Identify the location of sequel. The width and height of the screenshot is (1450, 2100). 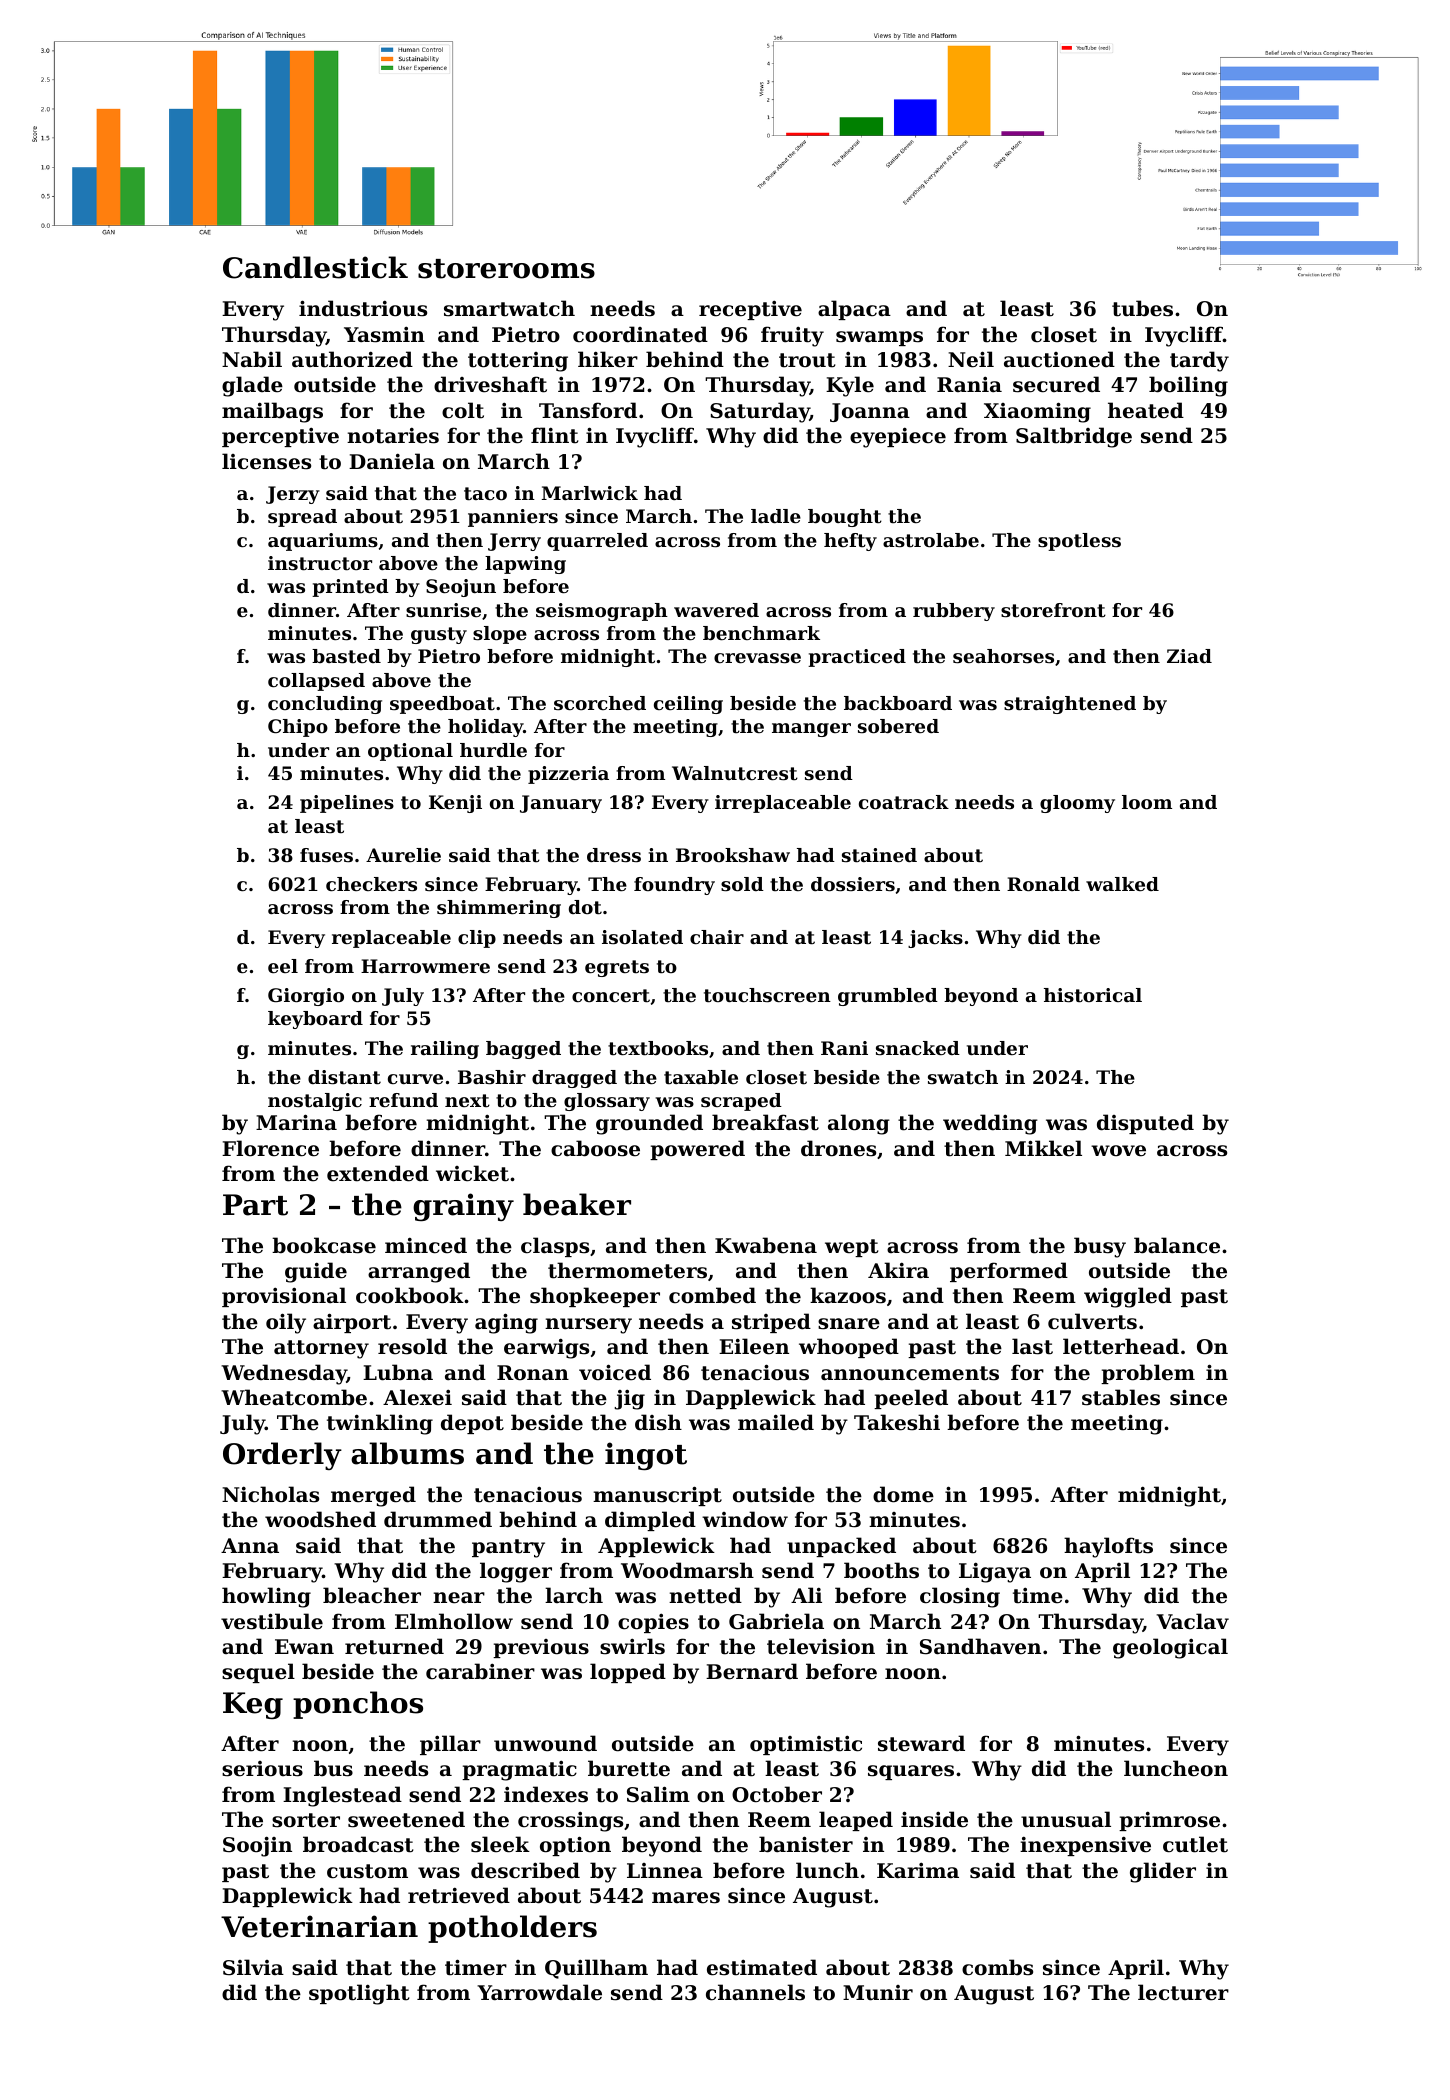
(258, 1673).
